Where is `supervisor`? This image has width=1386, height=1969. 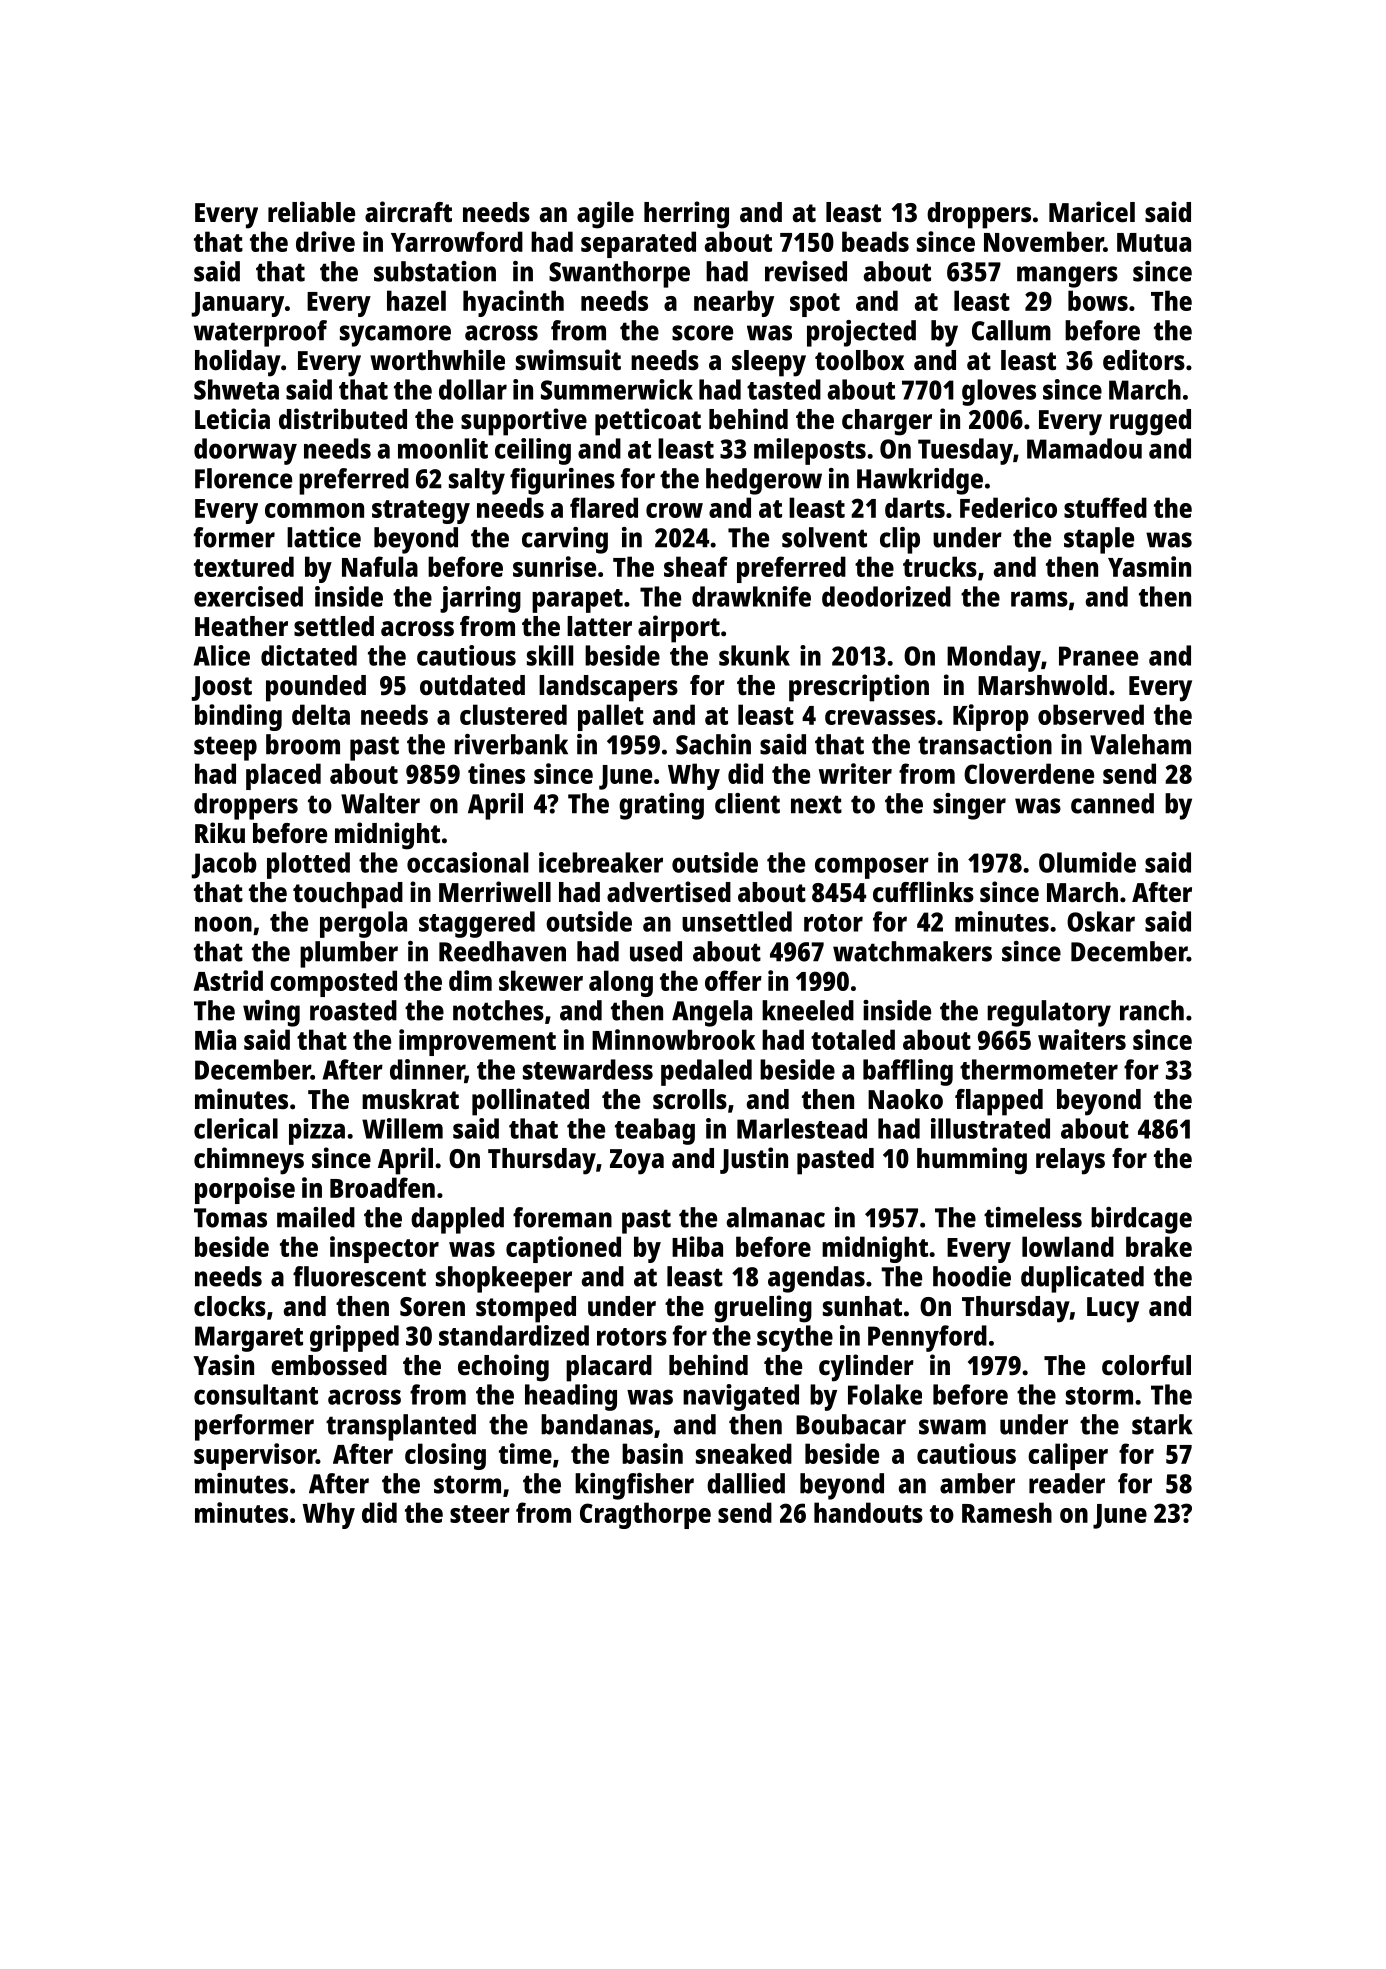
supervisor is located at coordinates (255, 1456).
